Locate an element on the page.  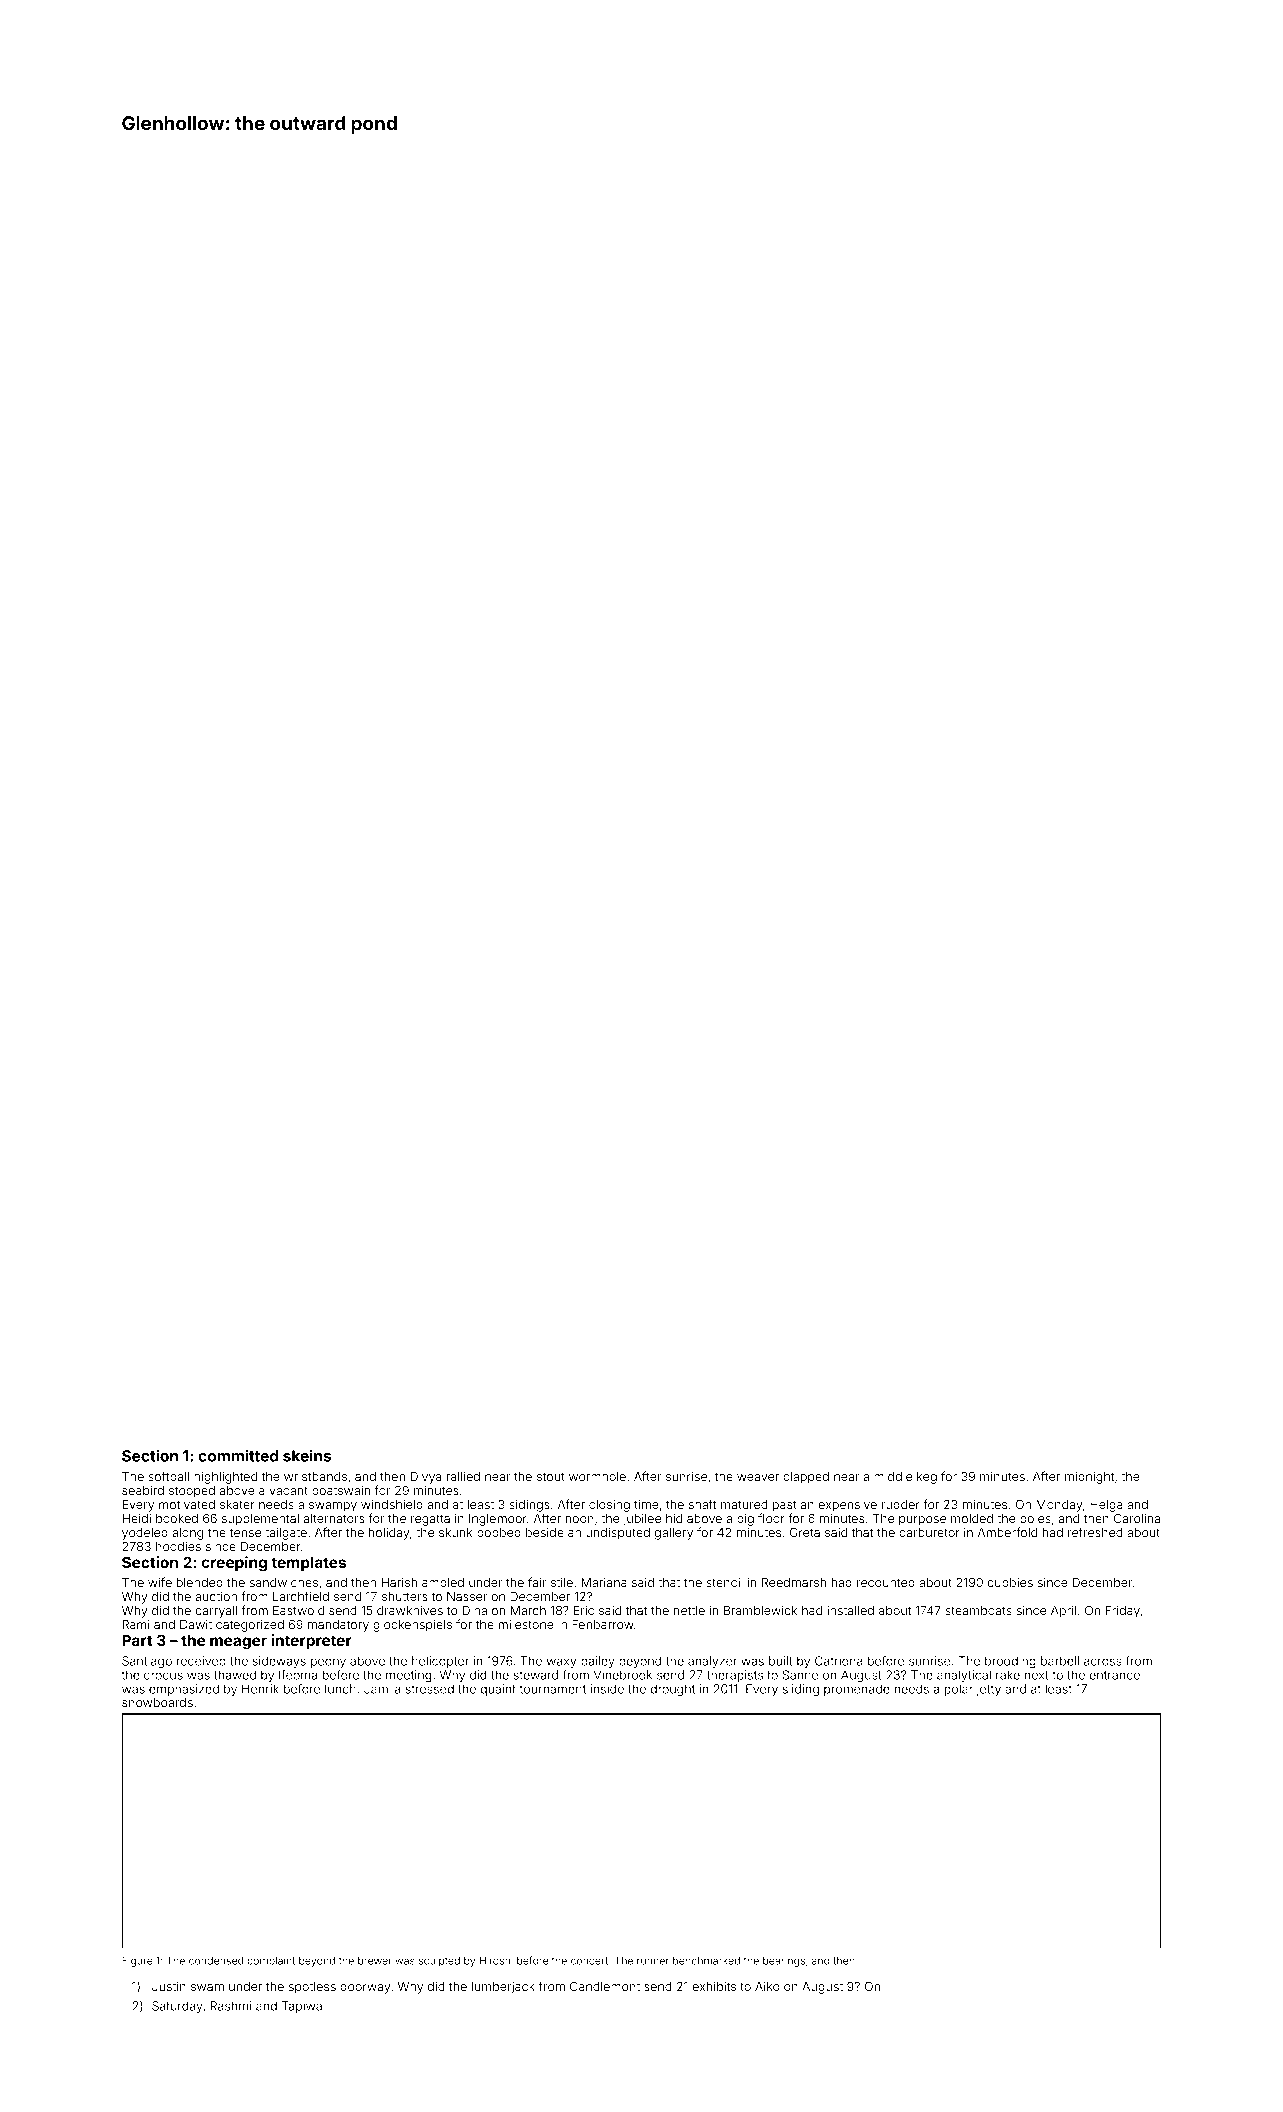
rallied is located at coordinates (463, 1476).
